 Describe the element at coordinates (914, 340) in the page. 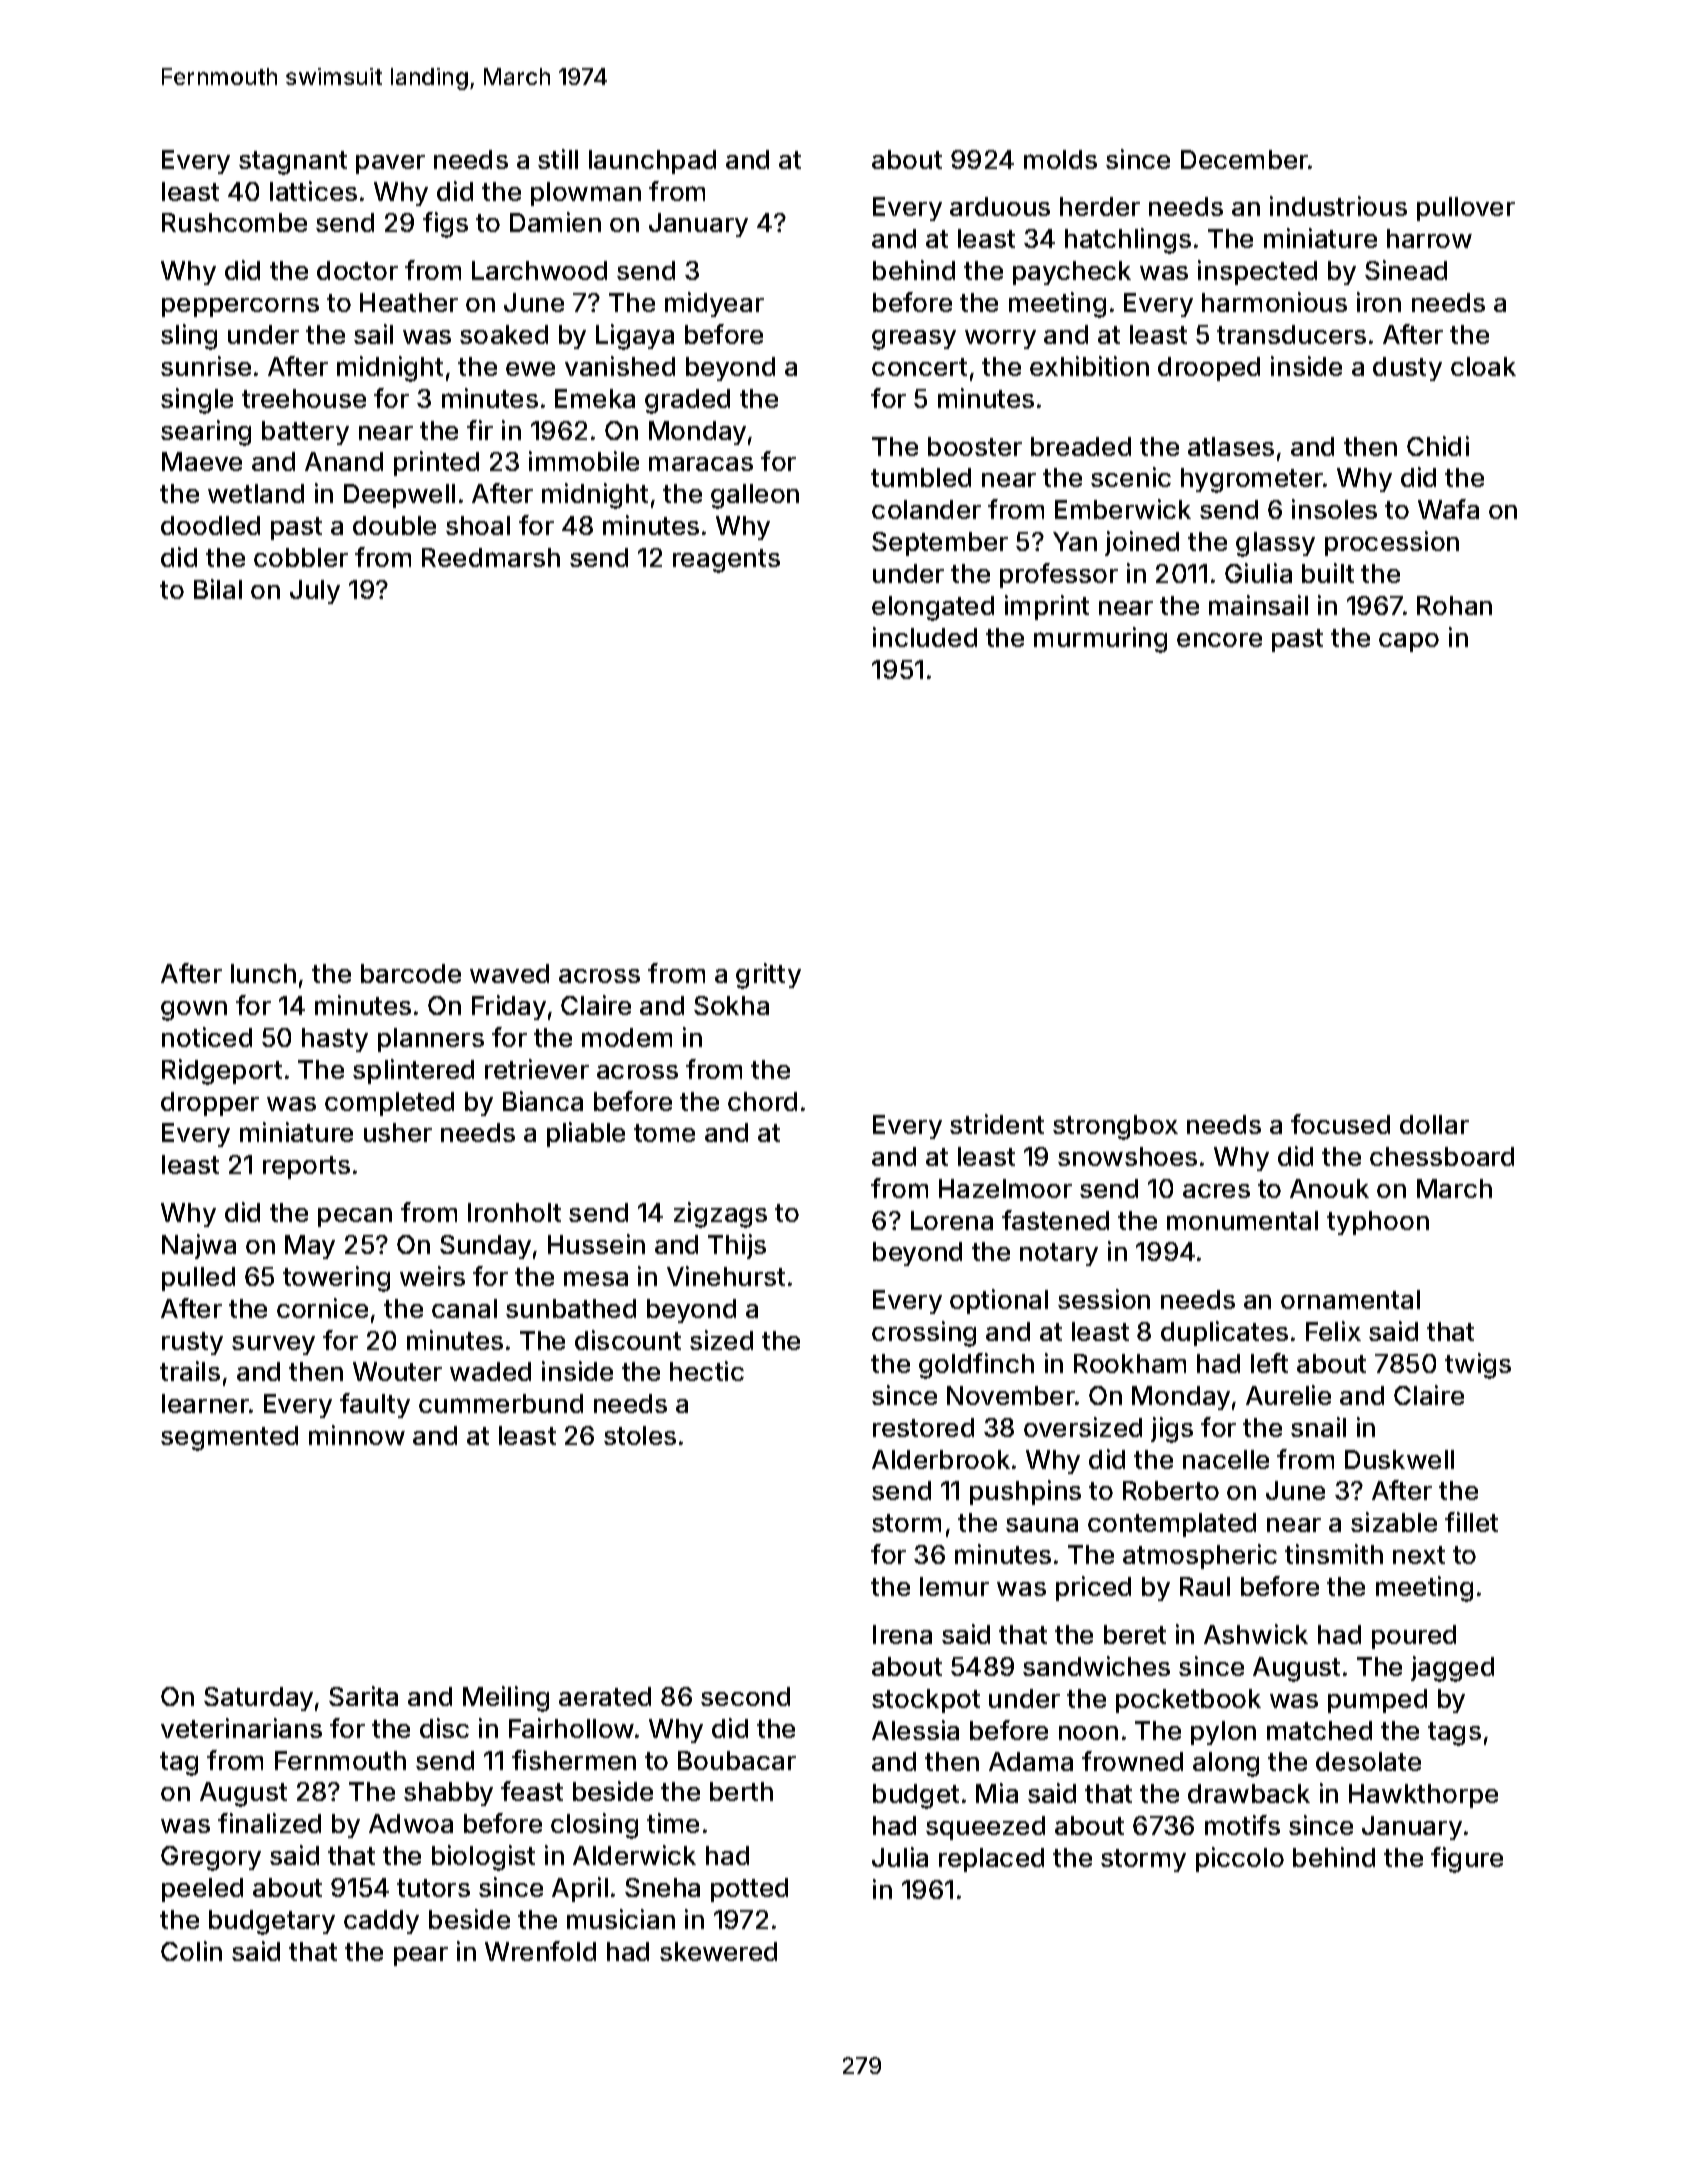

I see `greasy` at that location.
